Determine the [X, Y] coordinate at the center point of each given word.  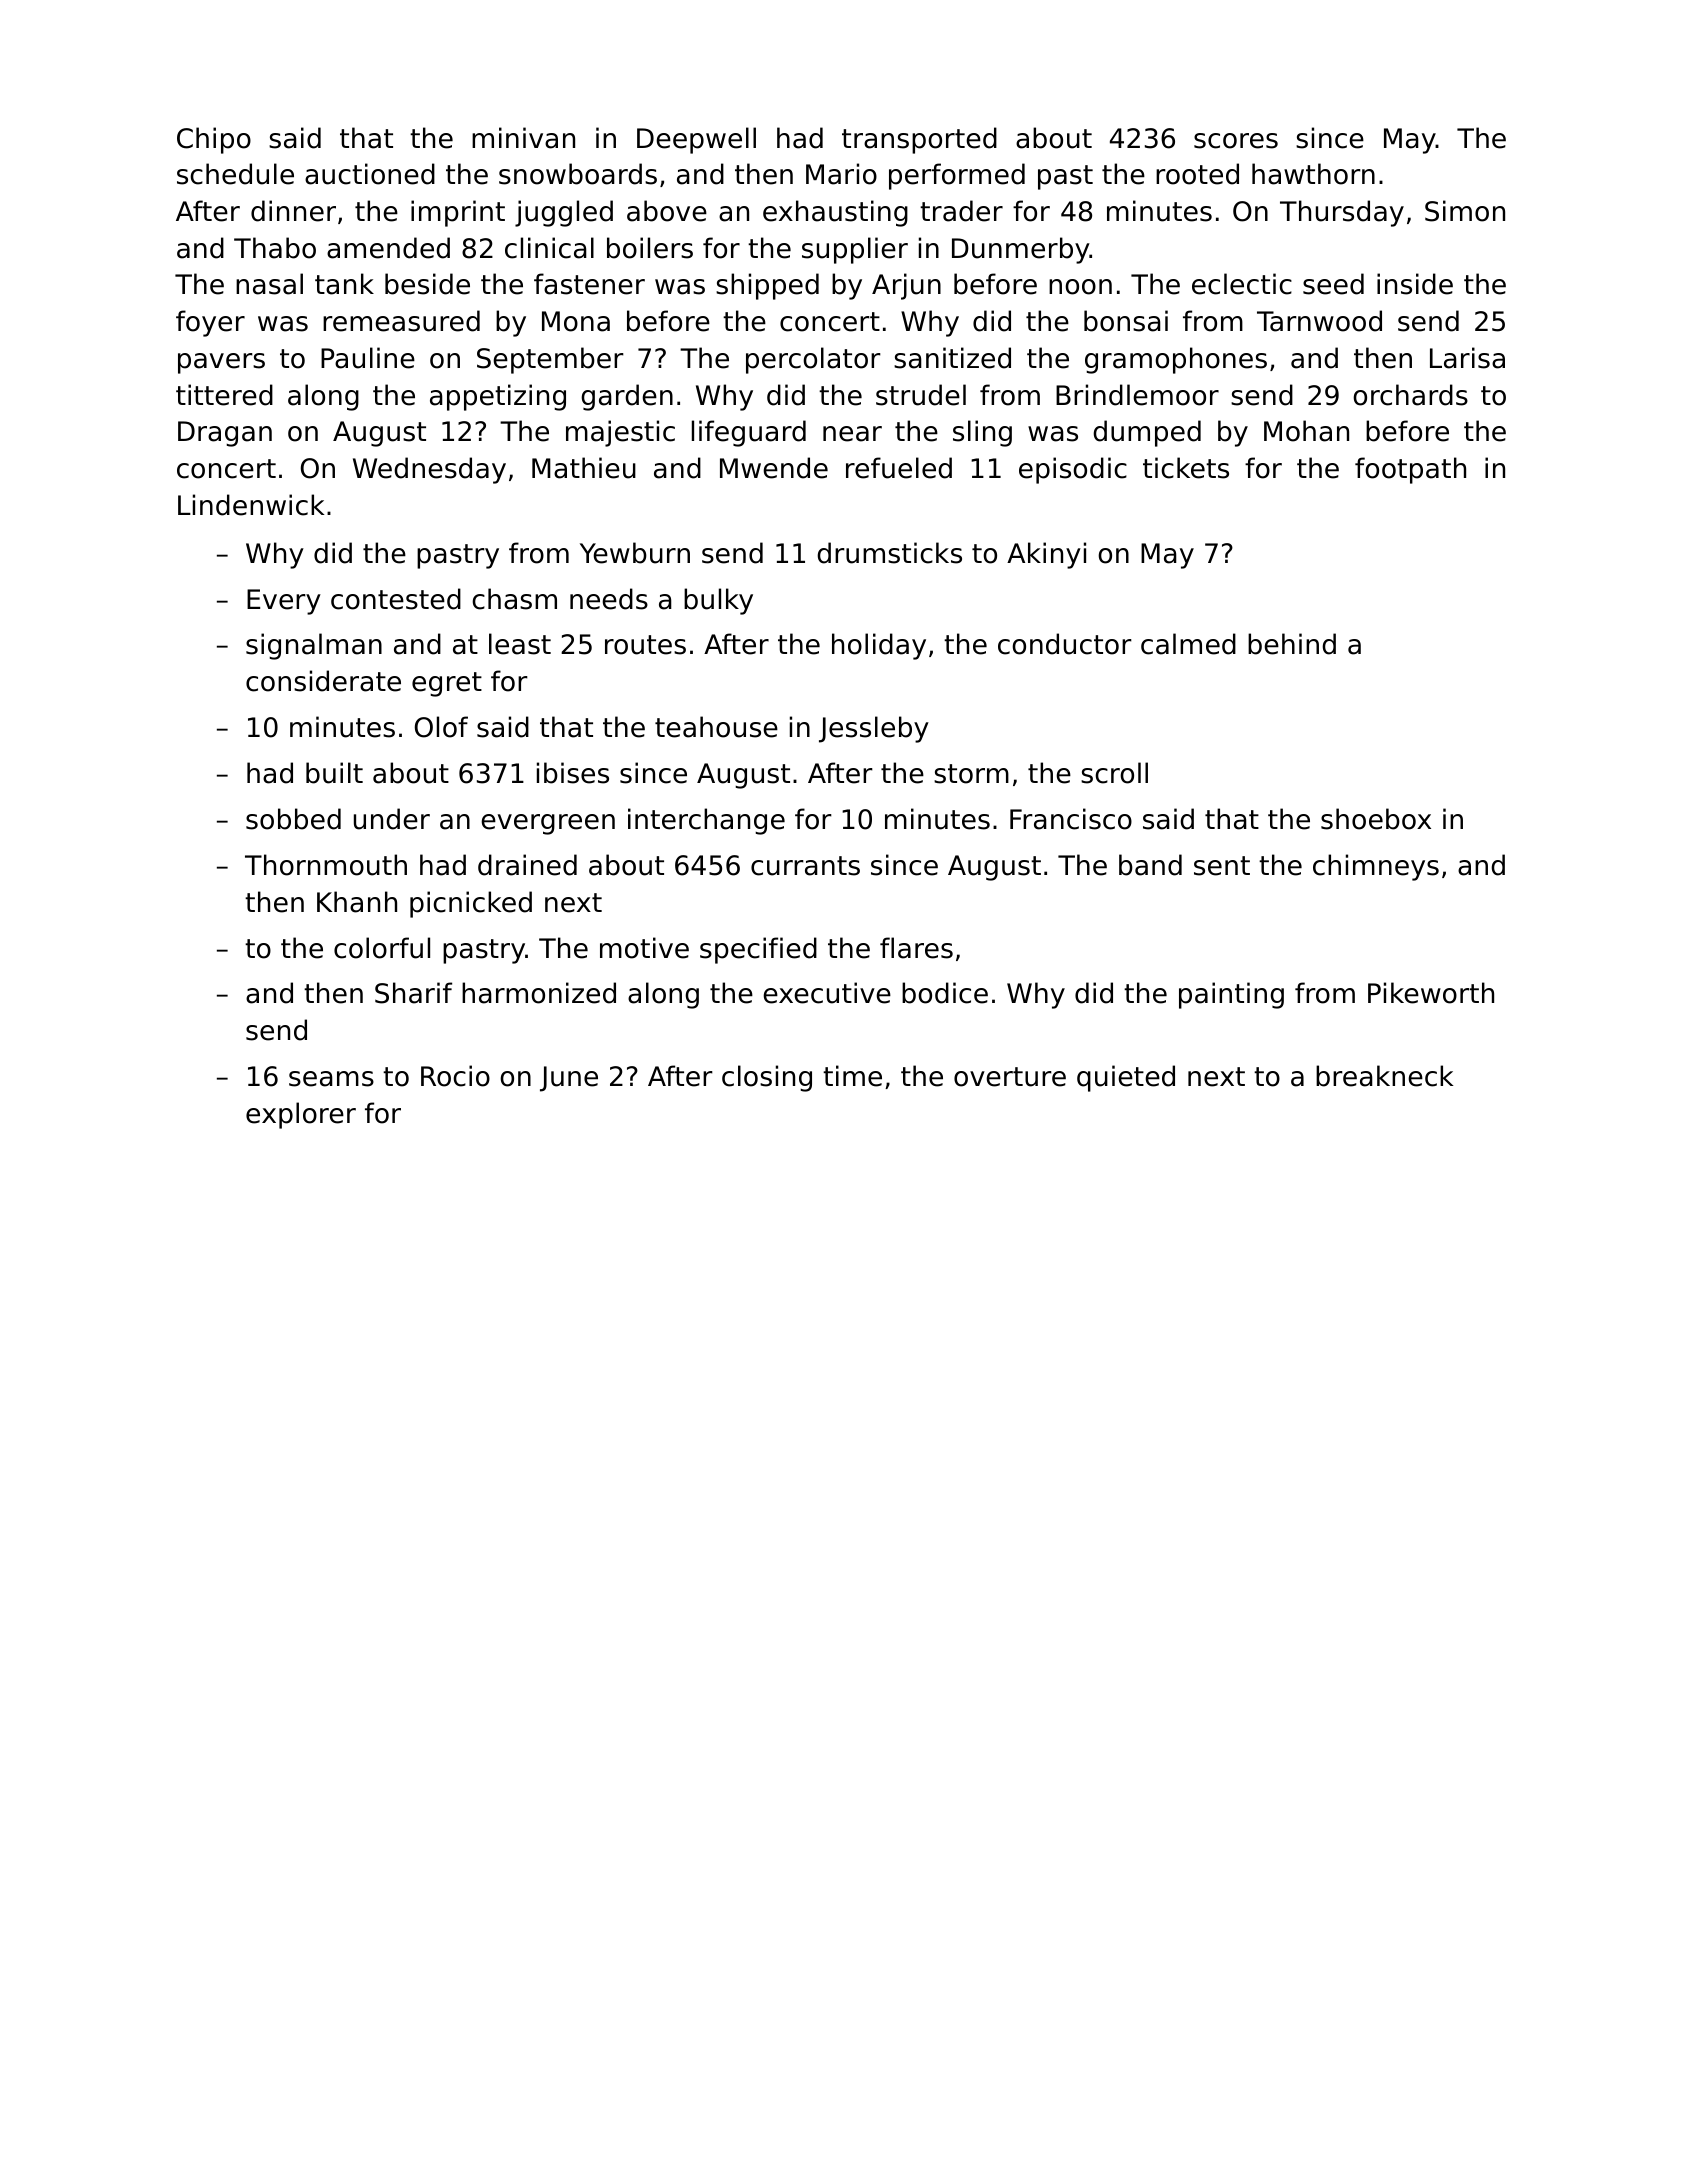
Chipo [214, 140]
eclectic [1242, 284]
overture [1010, 1077]
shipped [767, 286]
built [334, 773]
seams [331, 1079]
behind [1292, 644]
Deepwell [696, 140]
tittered [224, 395]
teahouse [716, 727]
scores [1236, 141]
